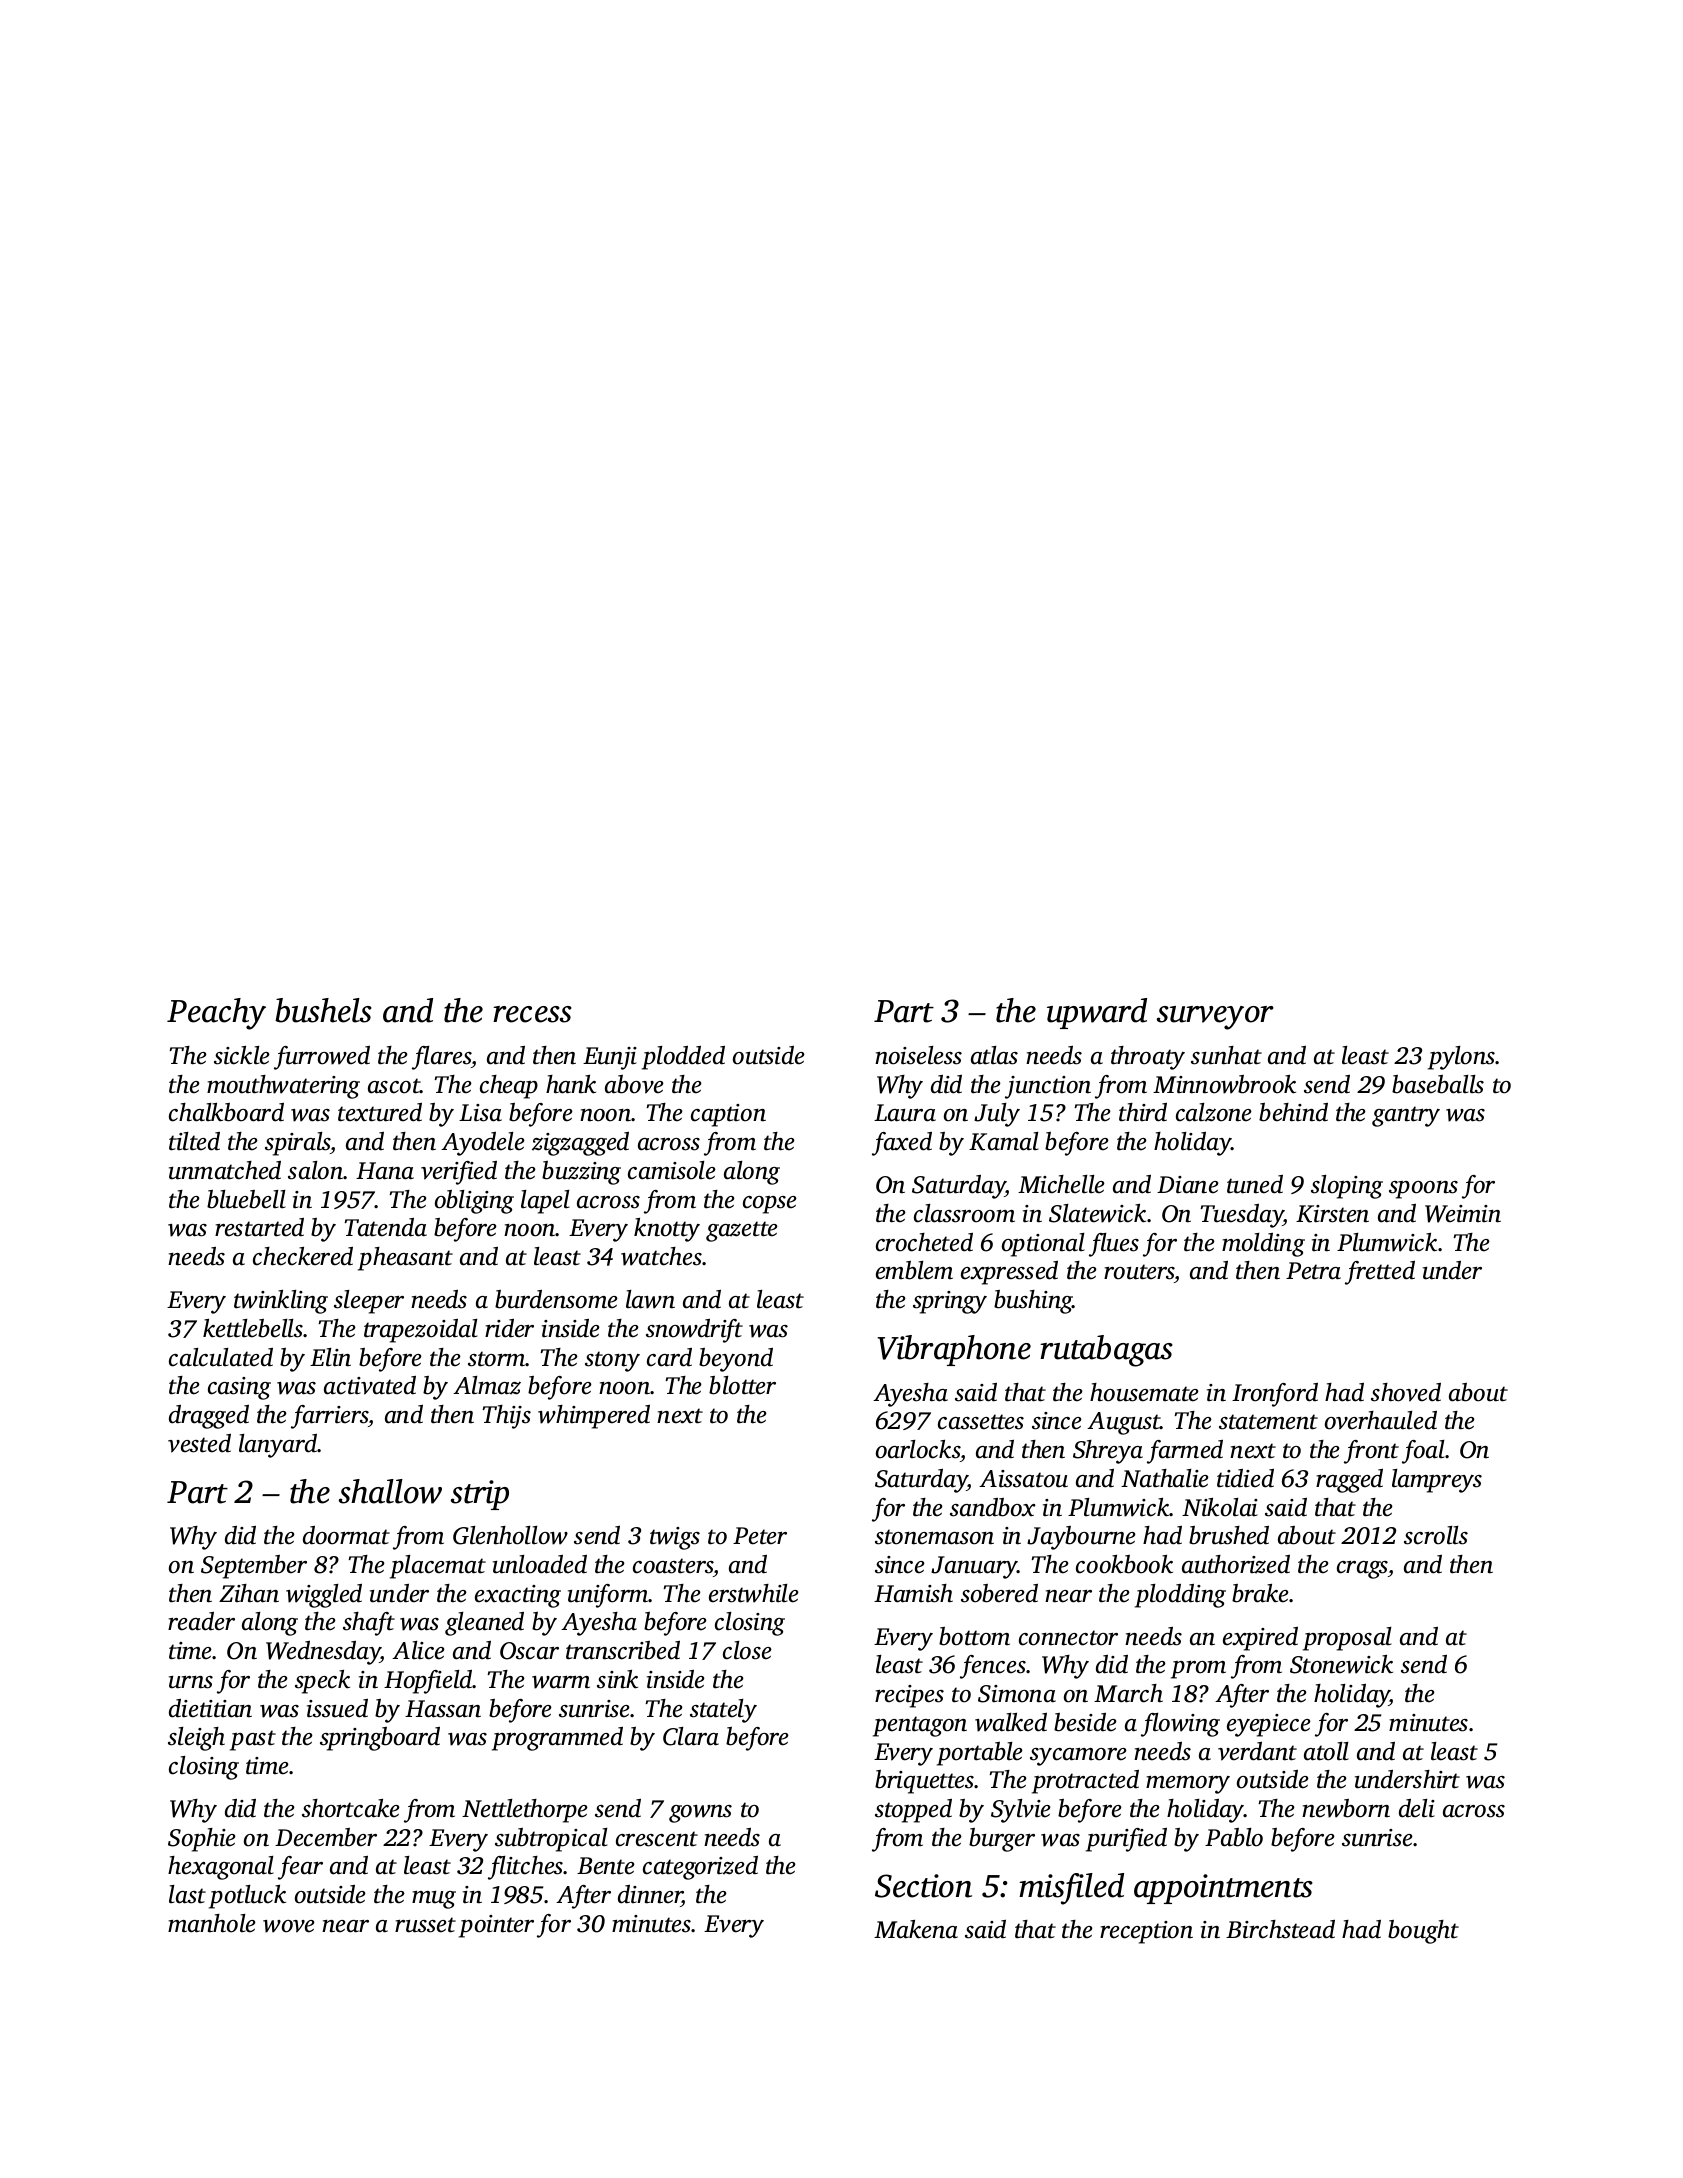 This image has width=1683, height=2178. I want to click on beyond, so click(736, 1360).
